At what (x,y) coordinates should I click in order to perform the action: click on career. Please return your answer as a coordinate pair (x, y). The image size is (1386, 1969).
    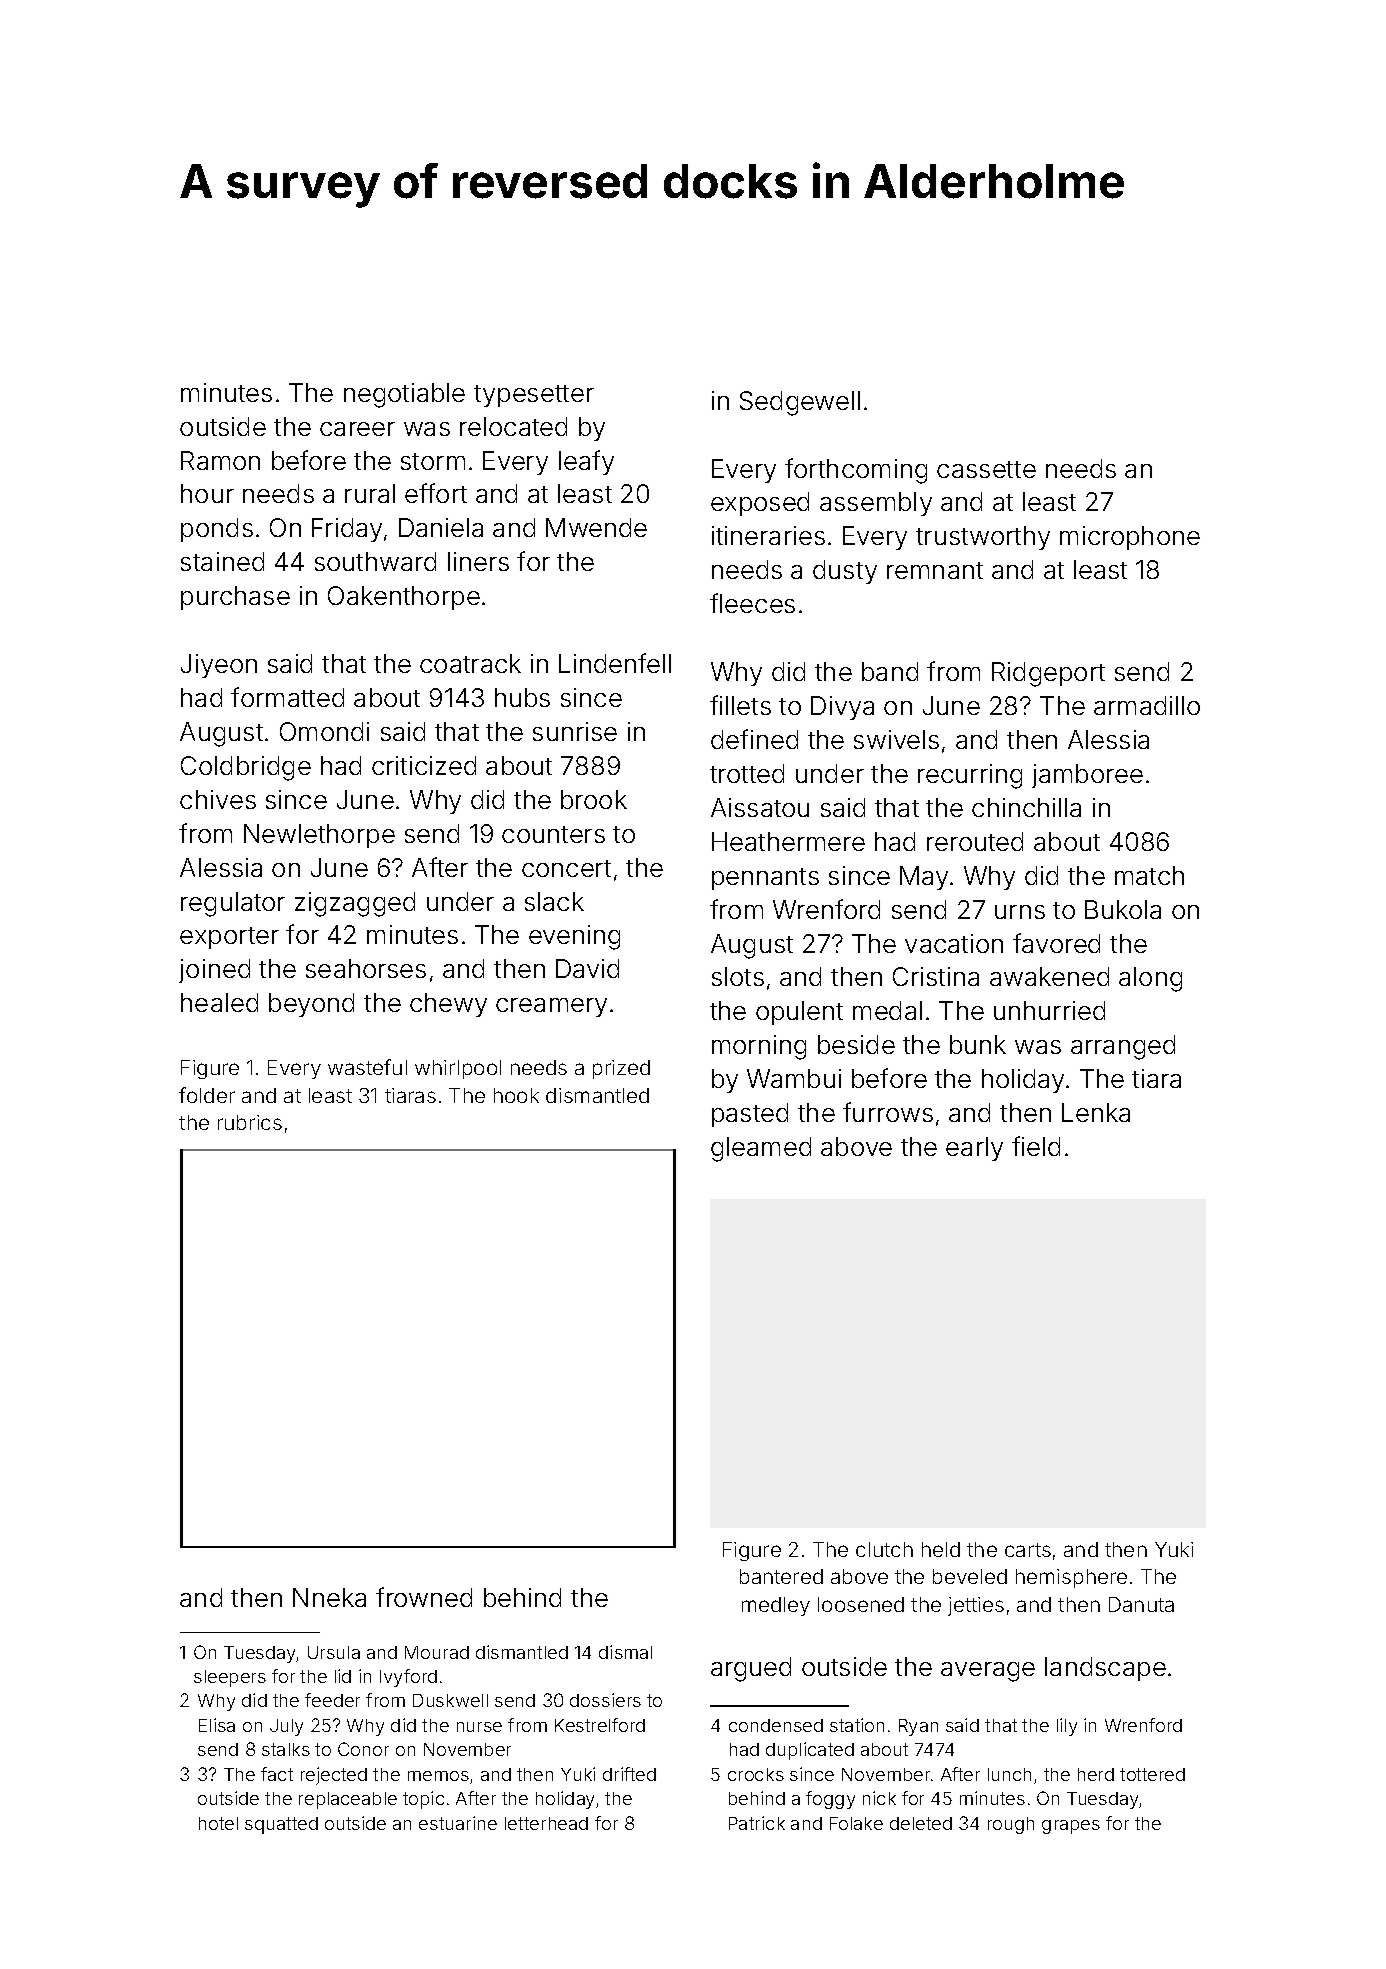
    Looking at the image, I should click on (357, 429).
